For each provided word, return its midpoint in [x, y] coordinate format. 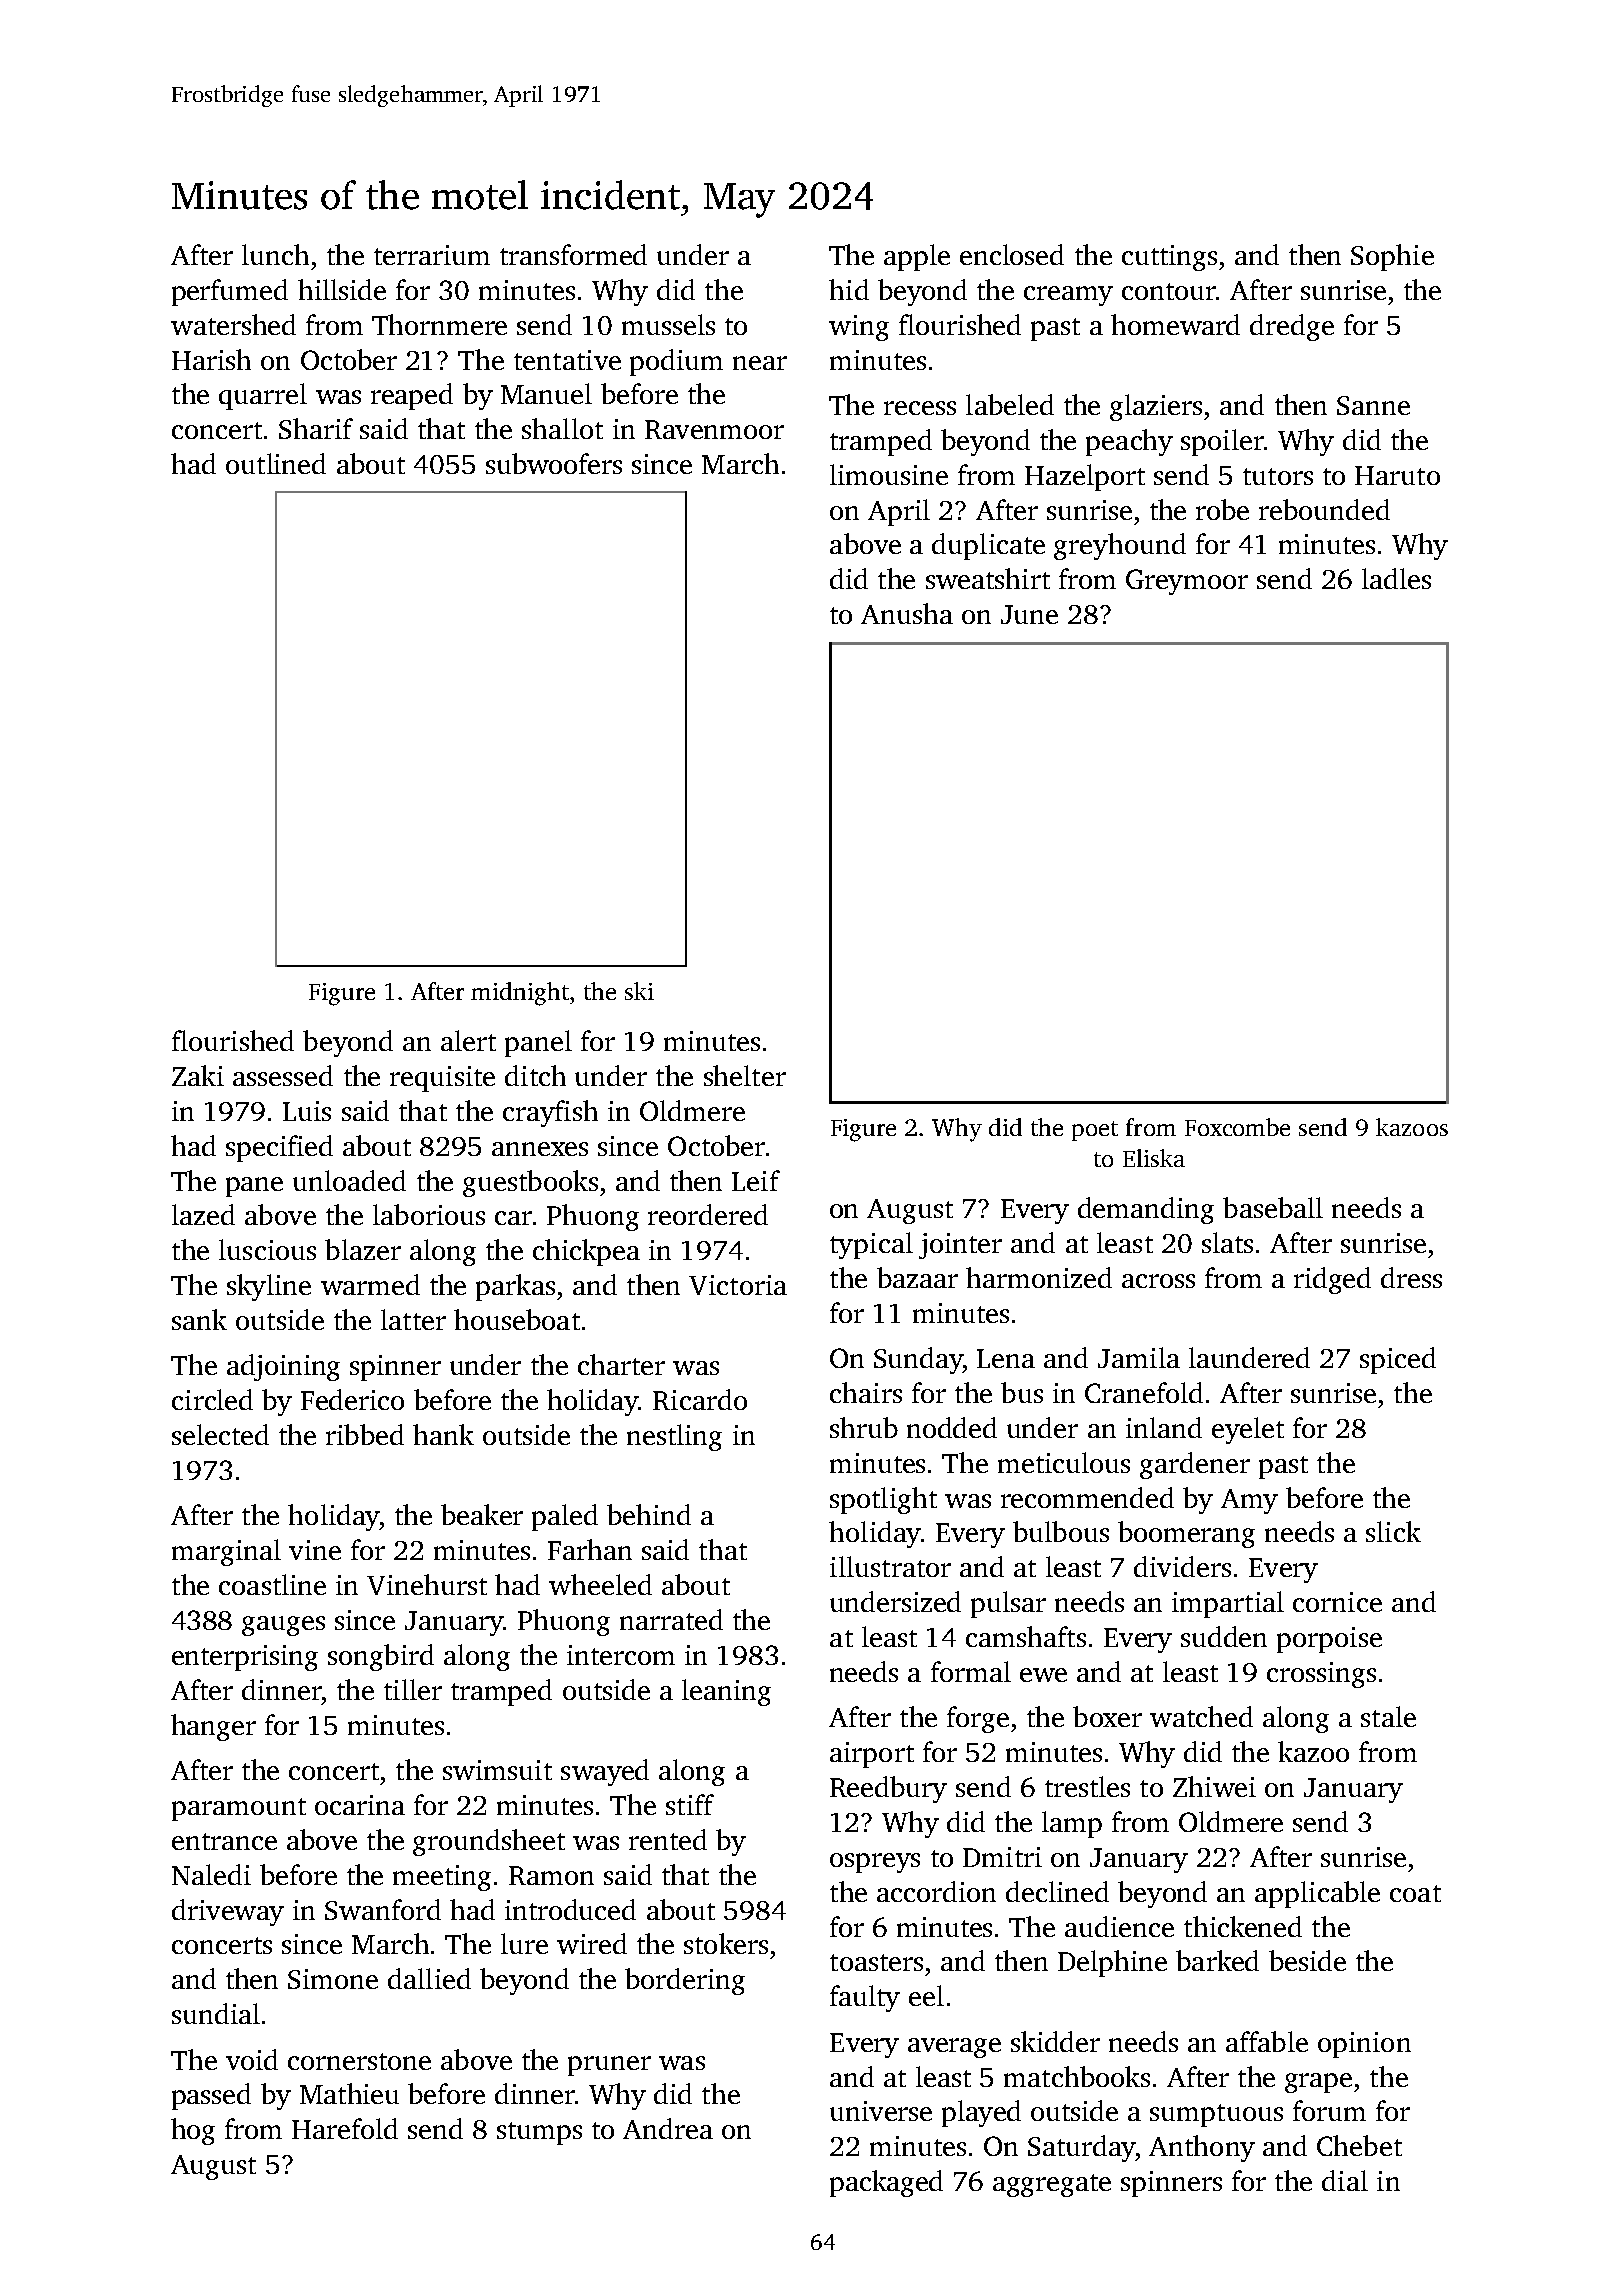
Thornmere [439, 324]
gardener [1195, 1465]
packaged [886, 2183]
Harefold [345, 2128]
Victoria [738, 1285]
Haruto [1397, 475]
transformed [573, 254]
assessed [283, 1075]
